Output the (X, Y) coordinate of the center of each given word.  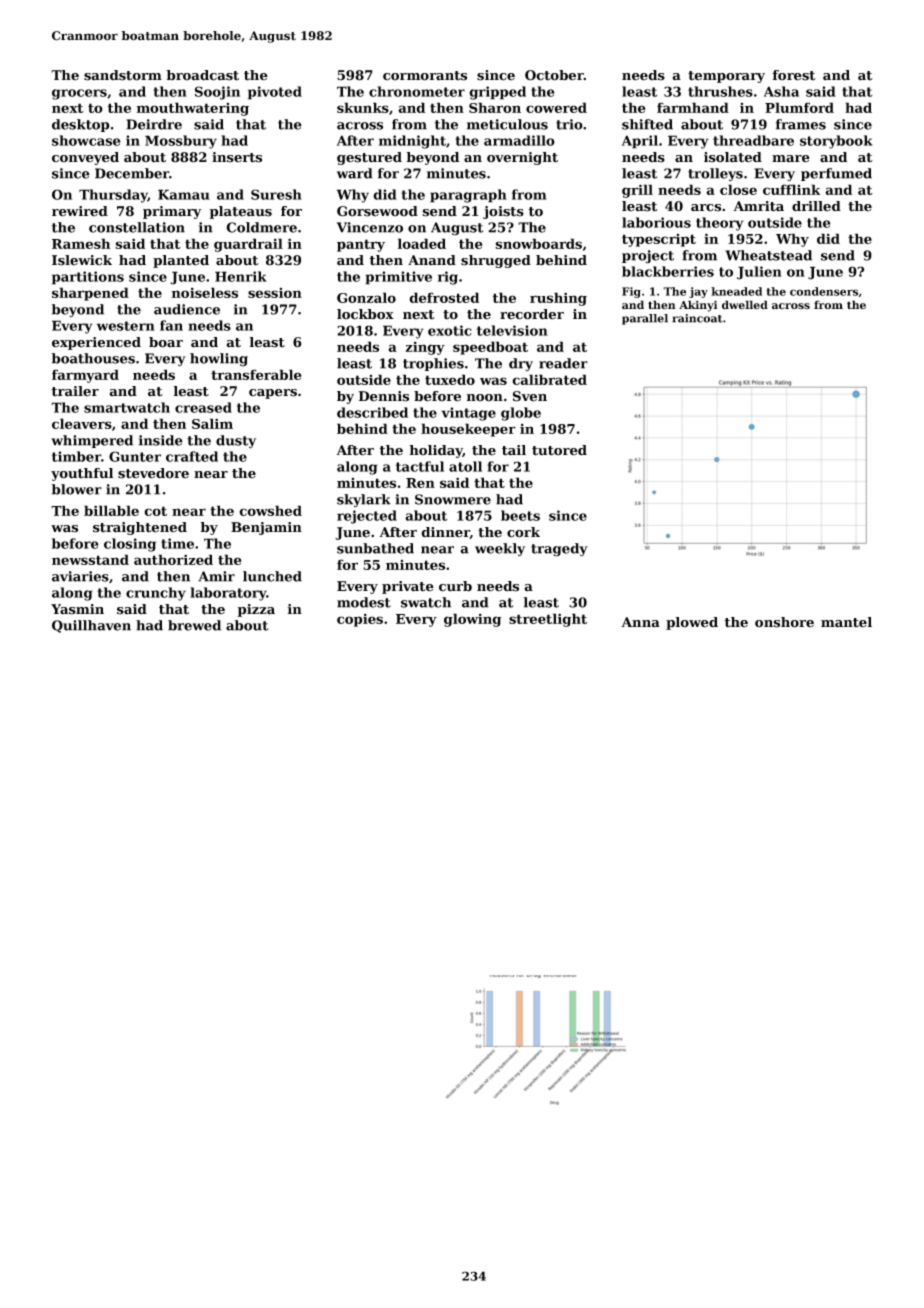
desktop (81, 125)
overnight (522, 158)
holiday (436, 451)
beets (520, 515)
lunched (272, 576)
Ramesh (81, 243)
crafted (192, 456)
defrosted (444, 297)
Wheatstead (768, 255)
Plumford (799, 107)
